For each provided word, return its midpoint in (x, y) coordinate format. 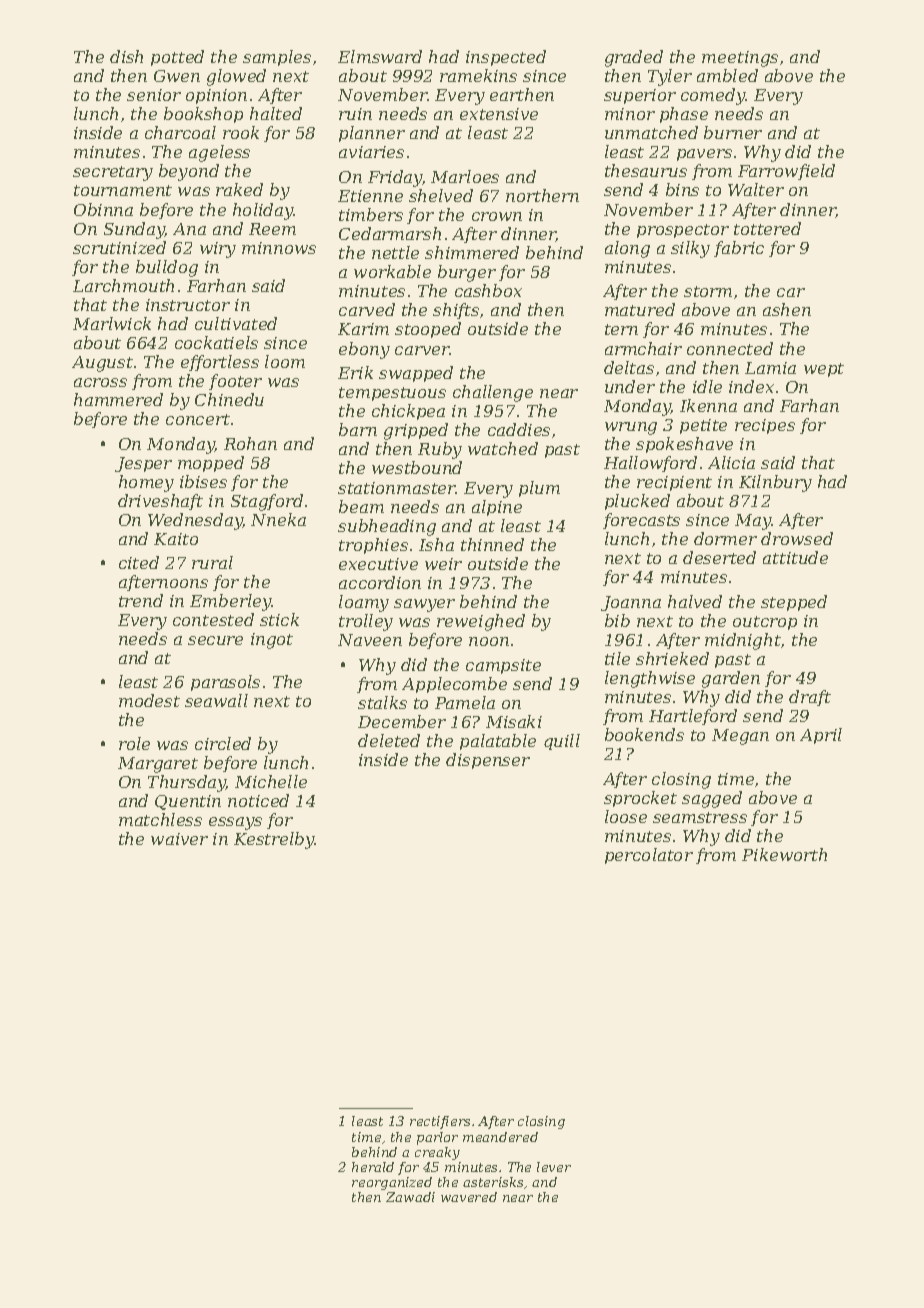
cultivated (236, 323)
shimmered (472, 252)
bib (617, 620)
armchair (643, 348)
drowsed (797, 538)
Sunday (134, 230)
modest (149, 700)
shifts (456, 311)
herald (373, 1167)
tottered (767, 228)
